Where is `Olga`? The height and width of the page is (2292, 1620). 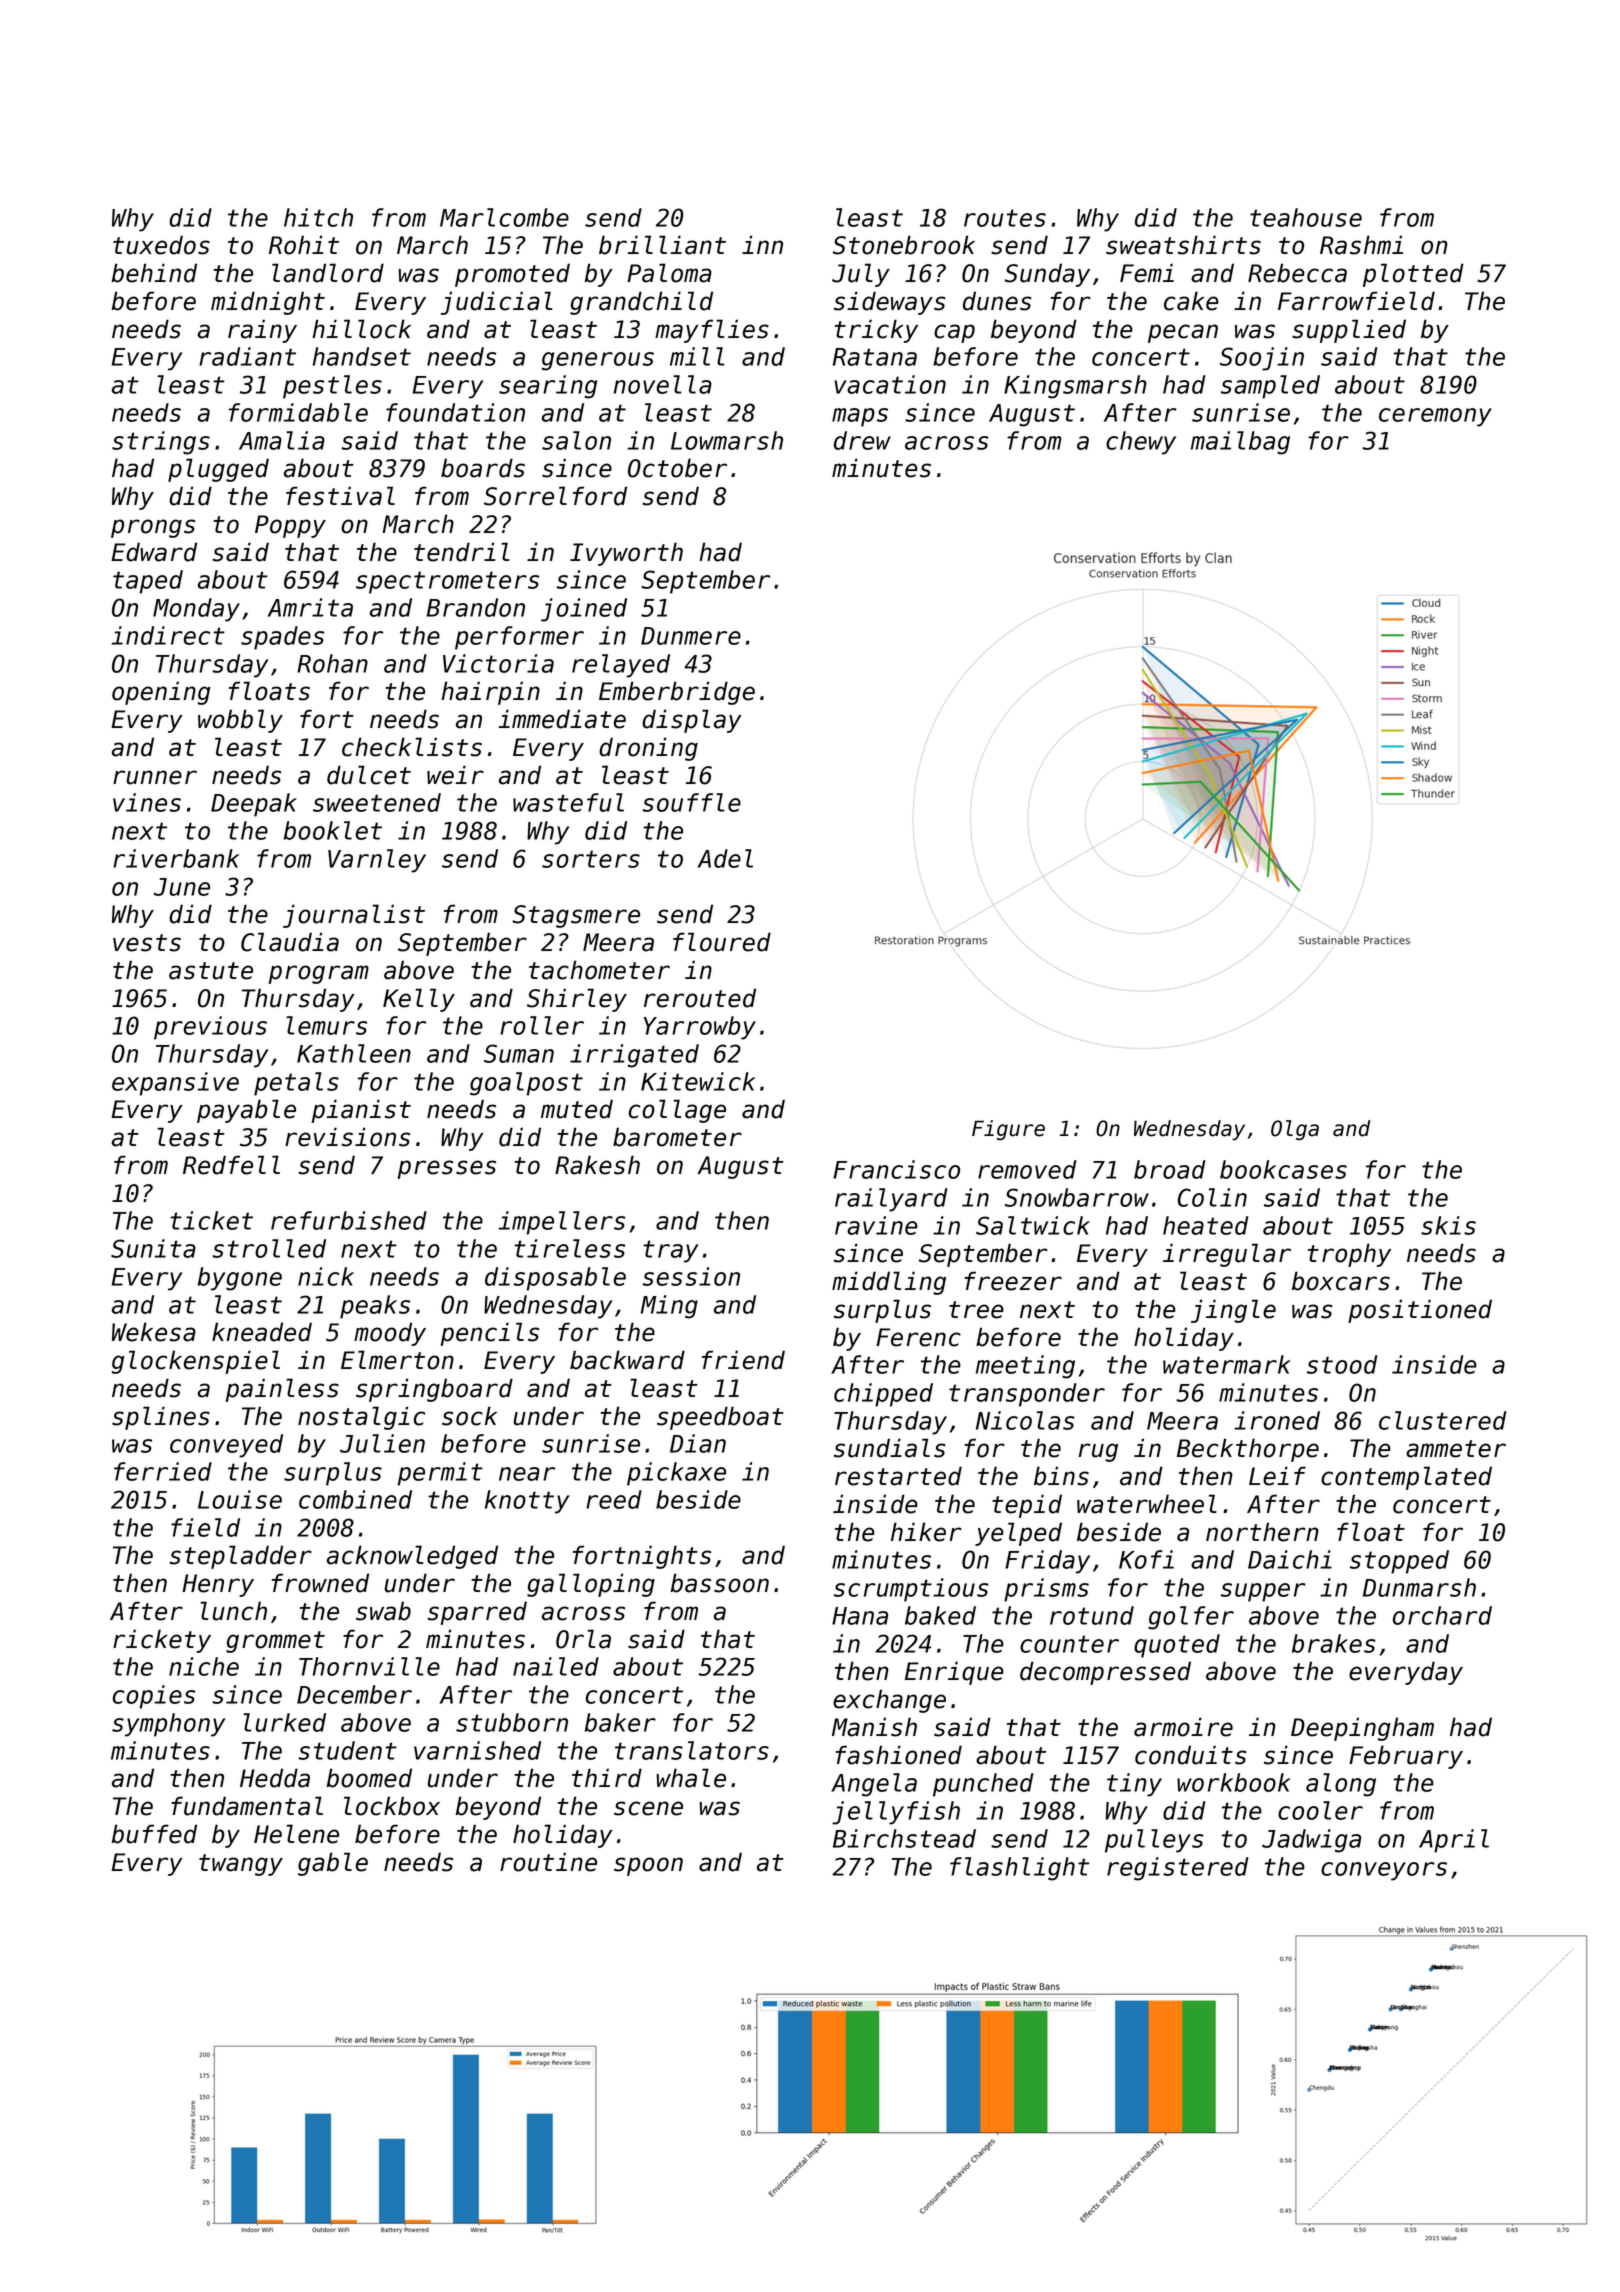 Olga is located at coordinates (1295, 1130).
